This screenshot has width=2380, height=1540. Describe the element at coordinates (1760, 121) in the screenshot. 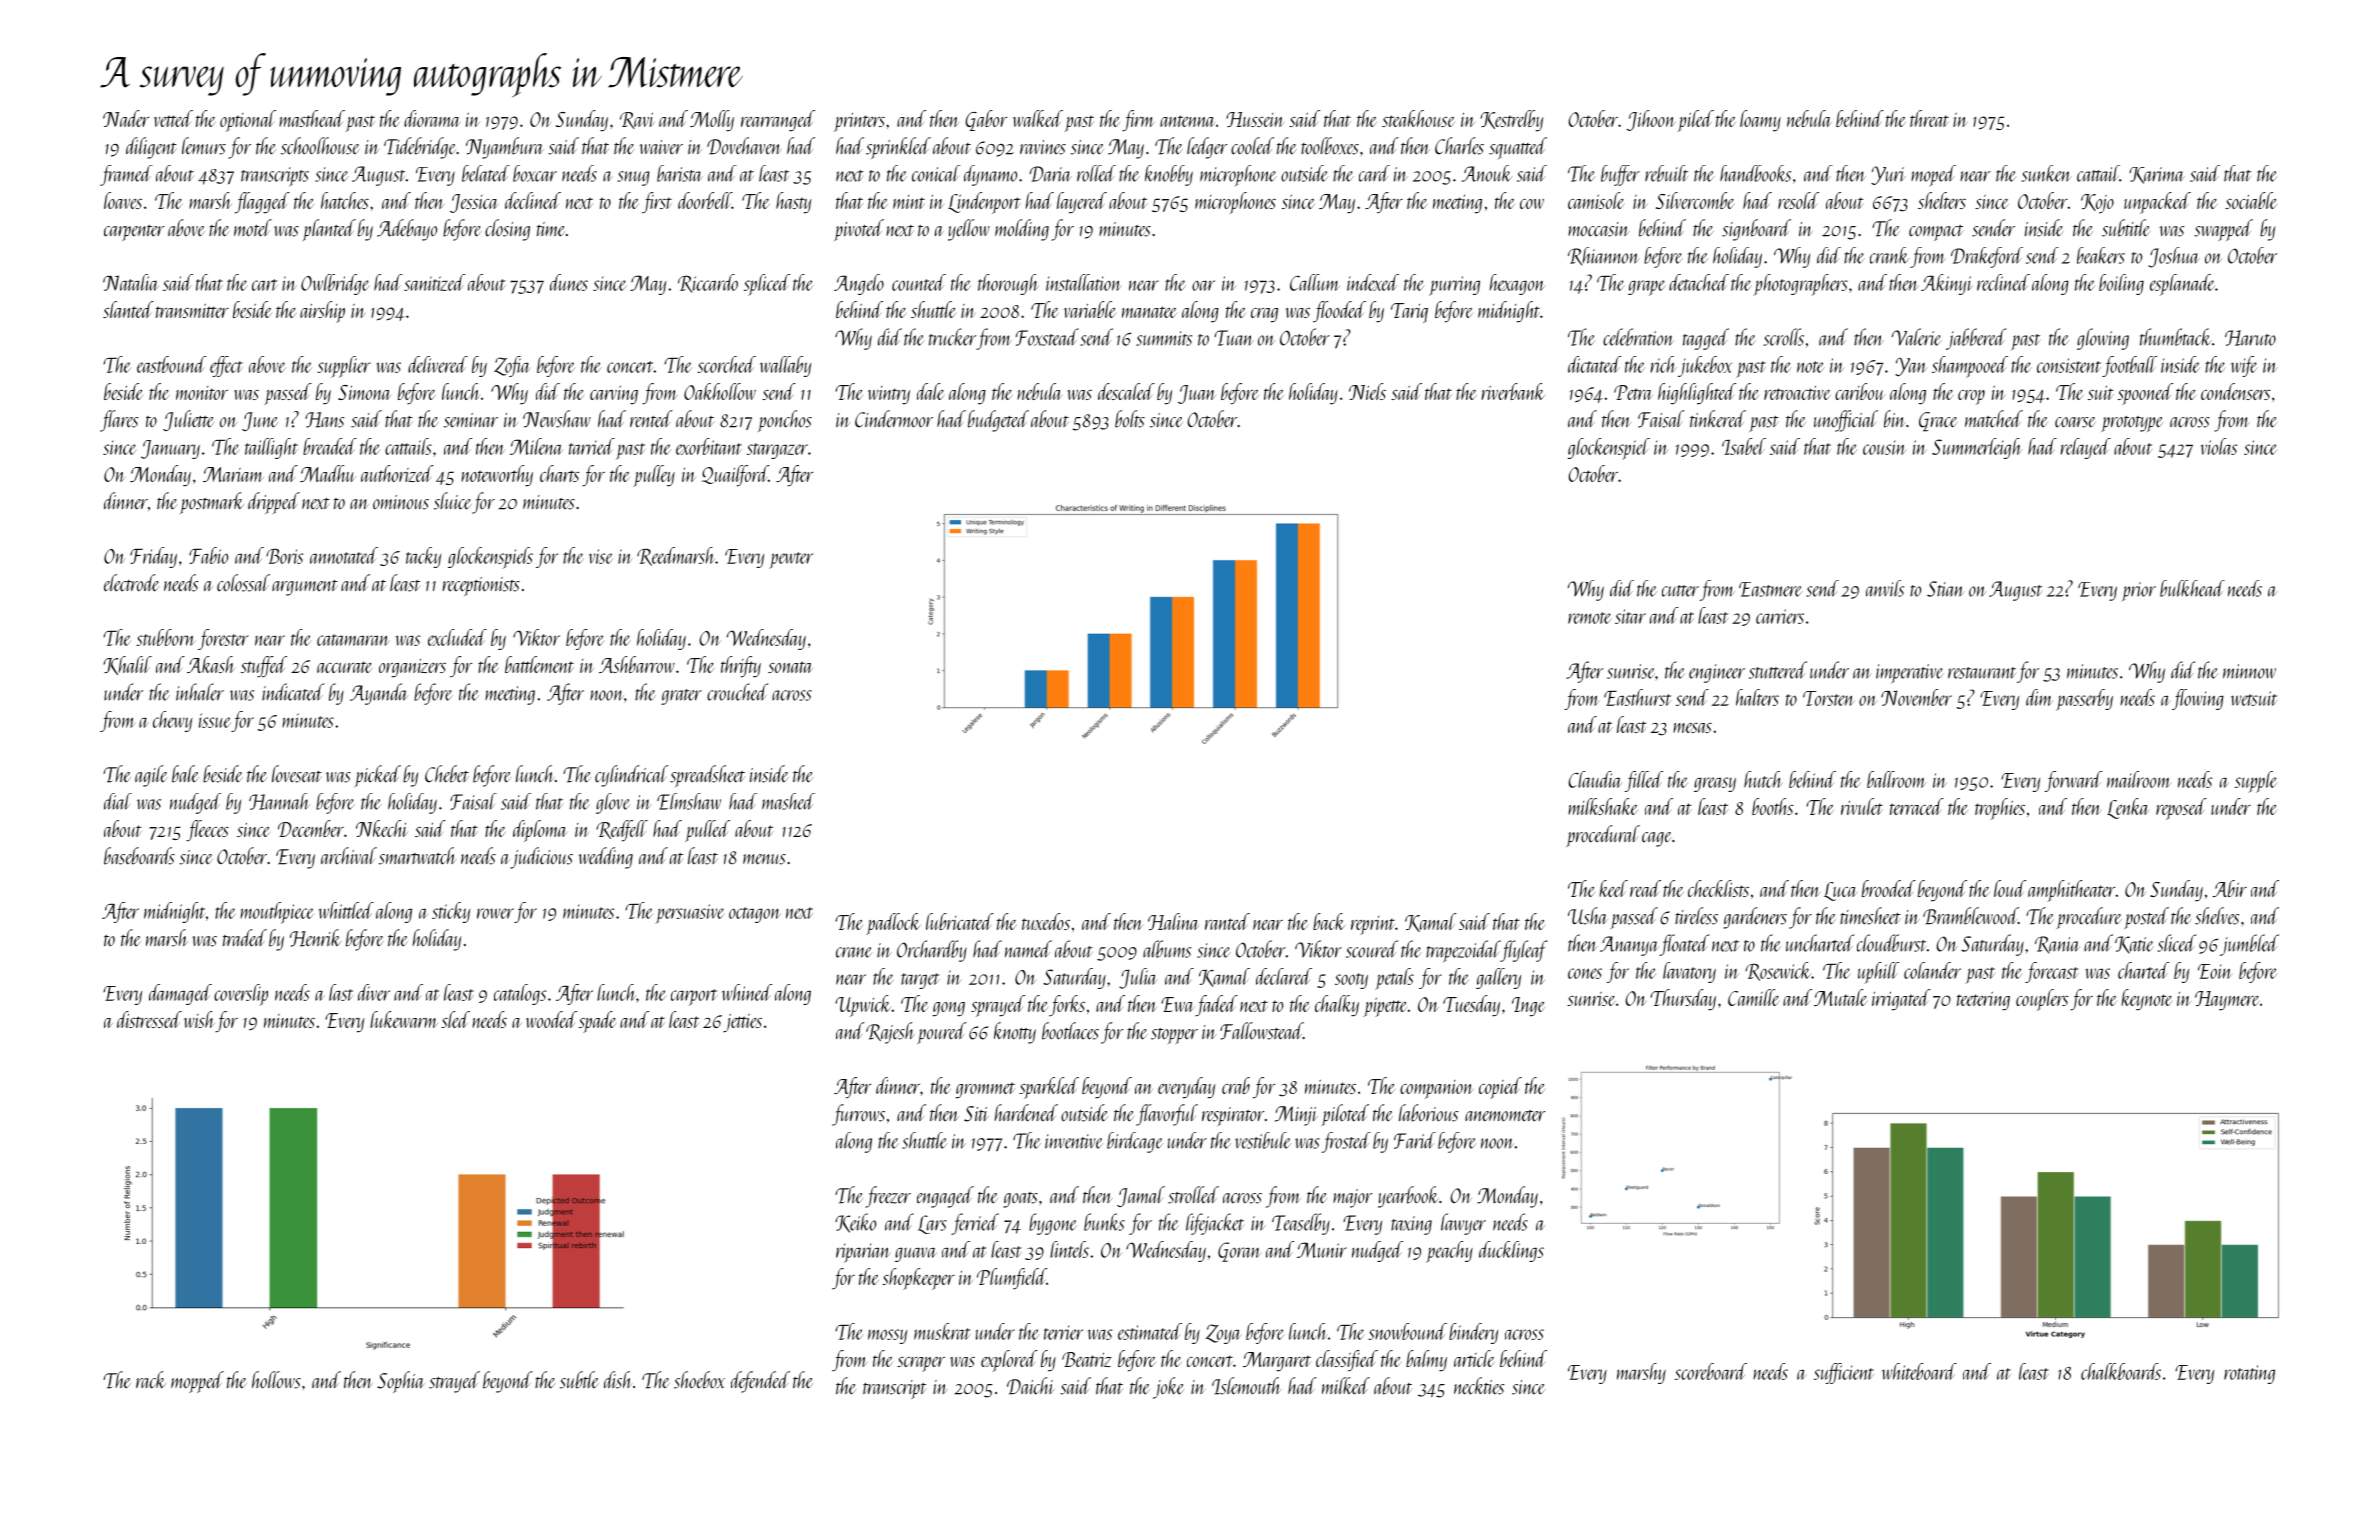

I see `loamy` at that location.
